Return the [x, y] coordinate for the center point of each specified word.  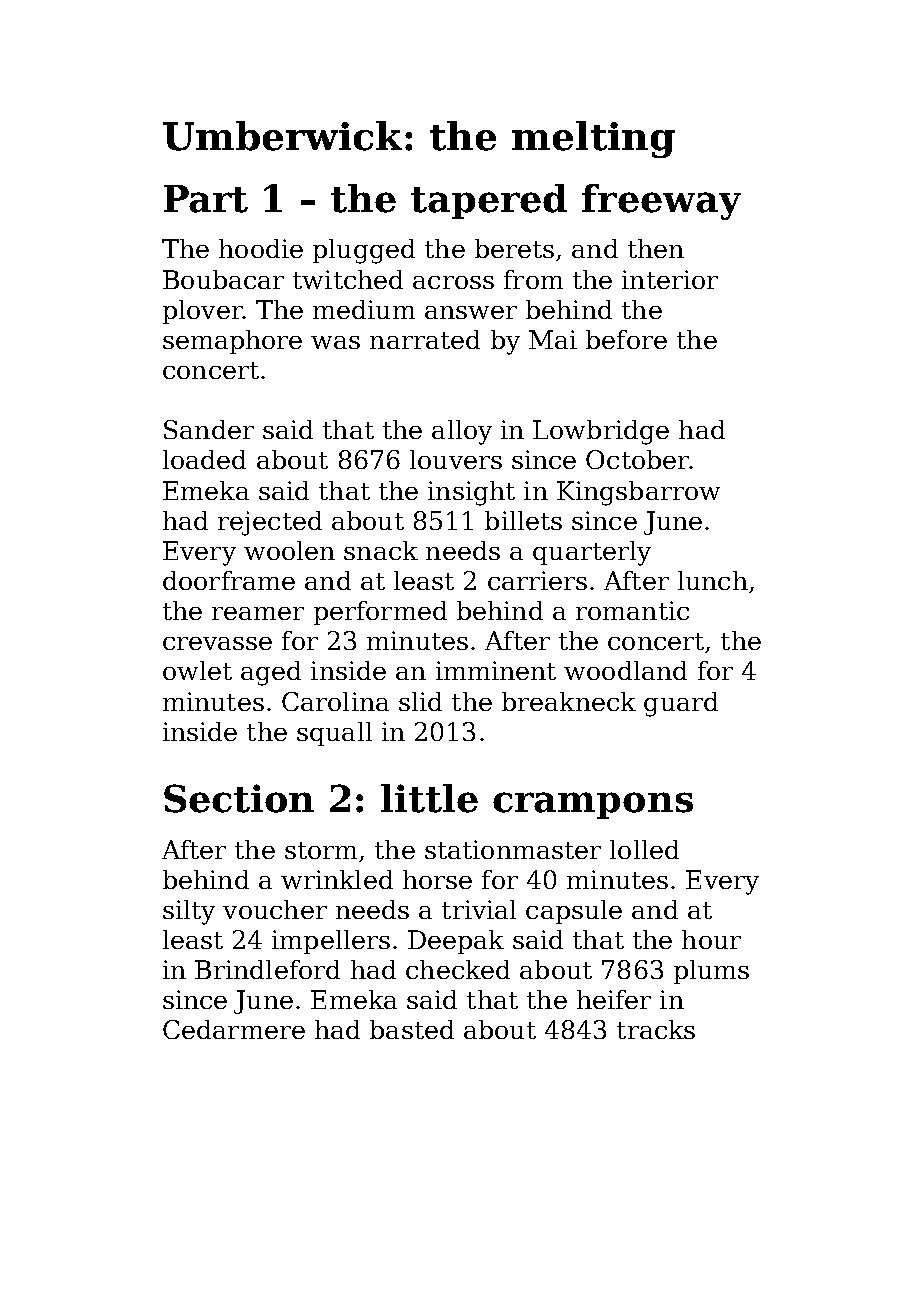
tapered [489, 201]
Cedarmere [234, 1029]
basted [412, 1029]
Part [206, 199]
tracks [656, 1029]
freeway [661, 202]
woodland [625, 670]
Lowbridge [601, 432]
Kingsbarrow [638, 493]
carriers [537, 580]
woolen [289, 550]
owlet [197, 670]
